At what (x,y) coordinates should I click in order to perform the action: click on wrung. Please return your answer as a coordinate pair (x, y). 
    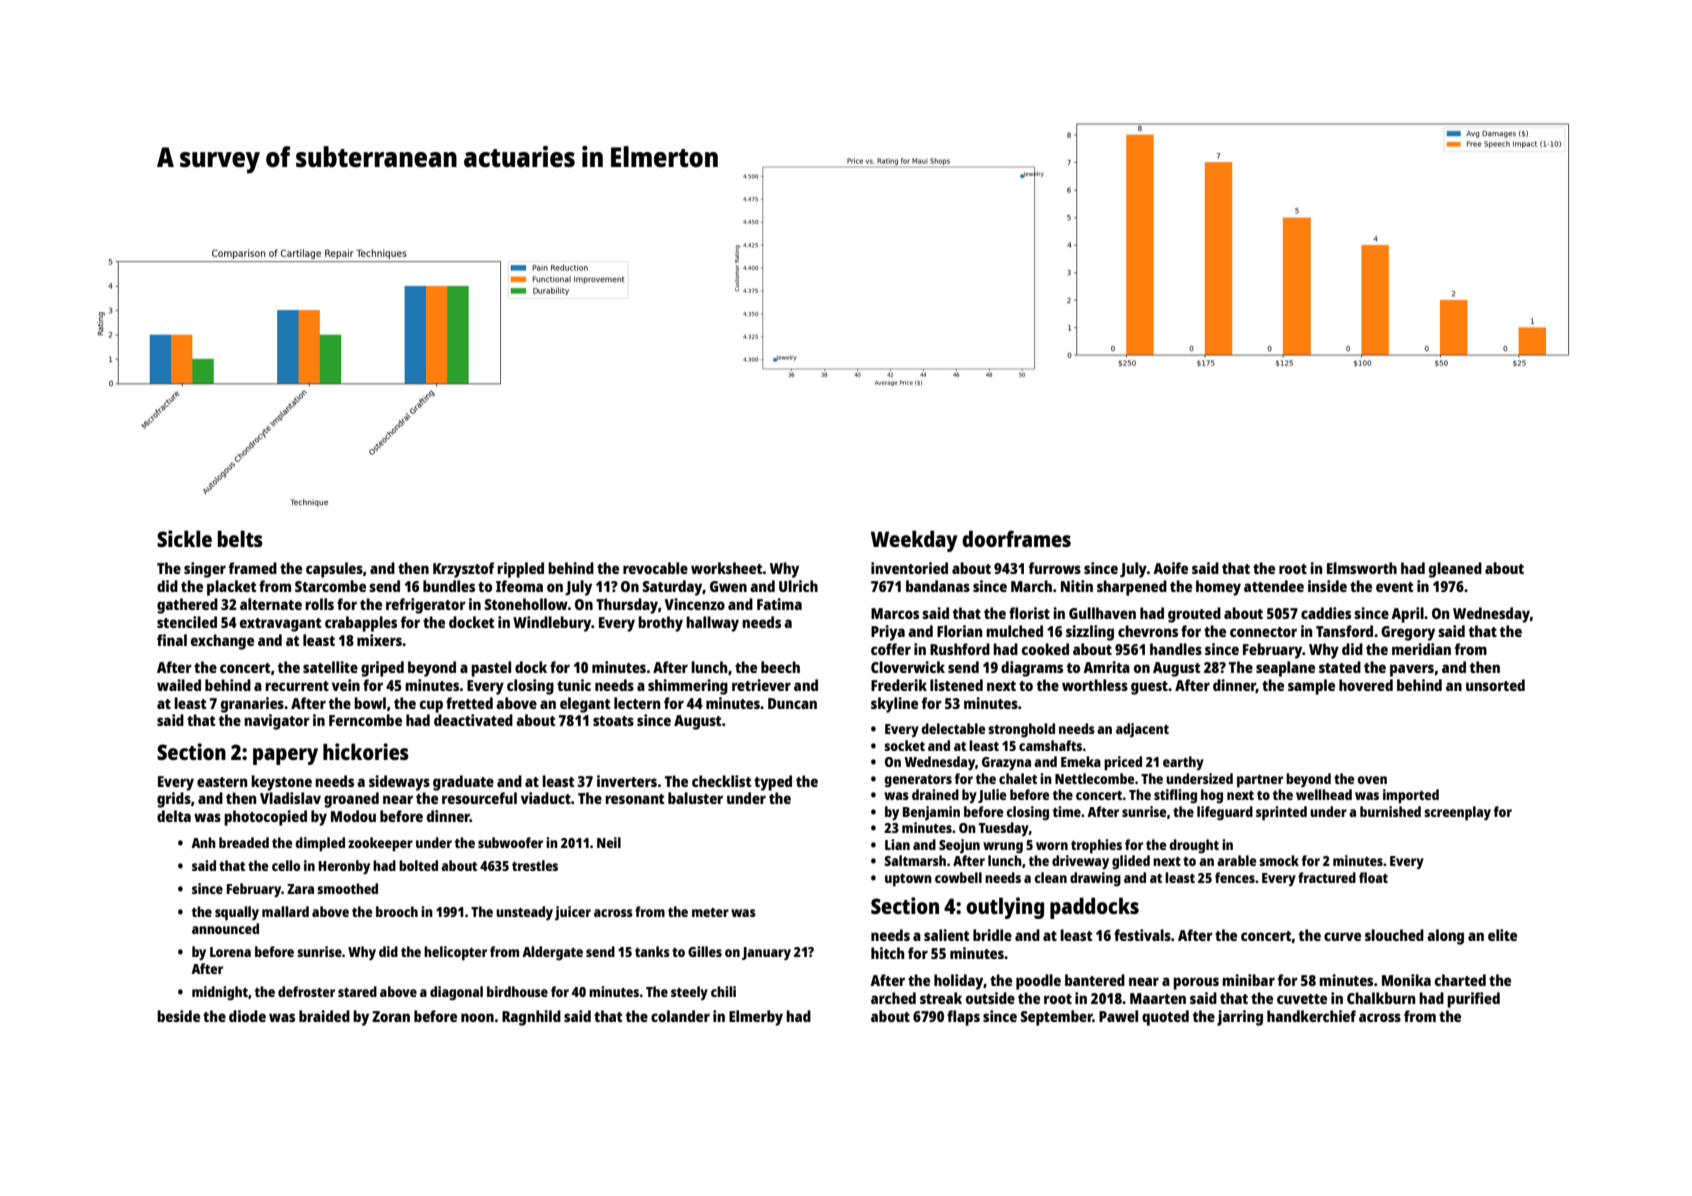
    Looking at the image, I should click on (1003, 847).
